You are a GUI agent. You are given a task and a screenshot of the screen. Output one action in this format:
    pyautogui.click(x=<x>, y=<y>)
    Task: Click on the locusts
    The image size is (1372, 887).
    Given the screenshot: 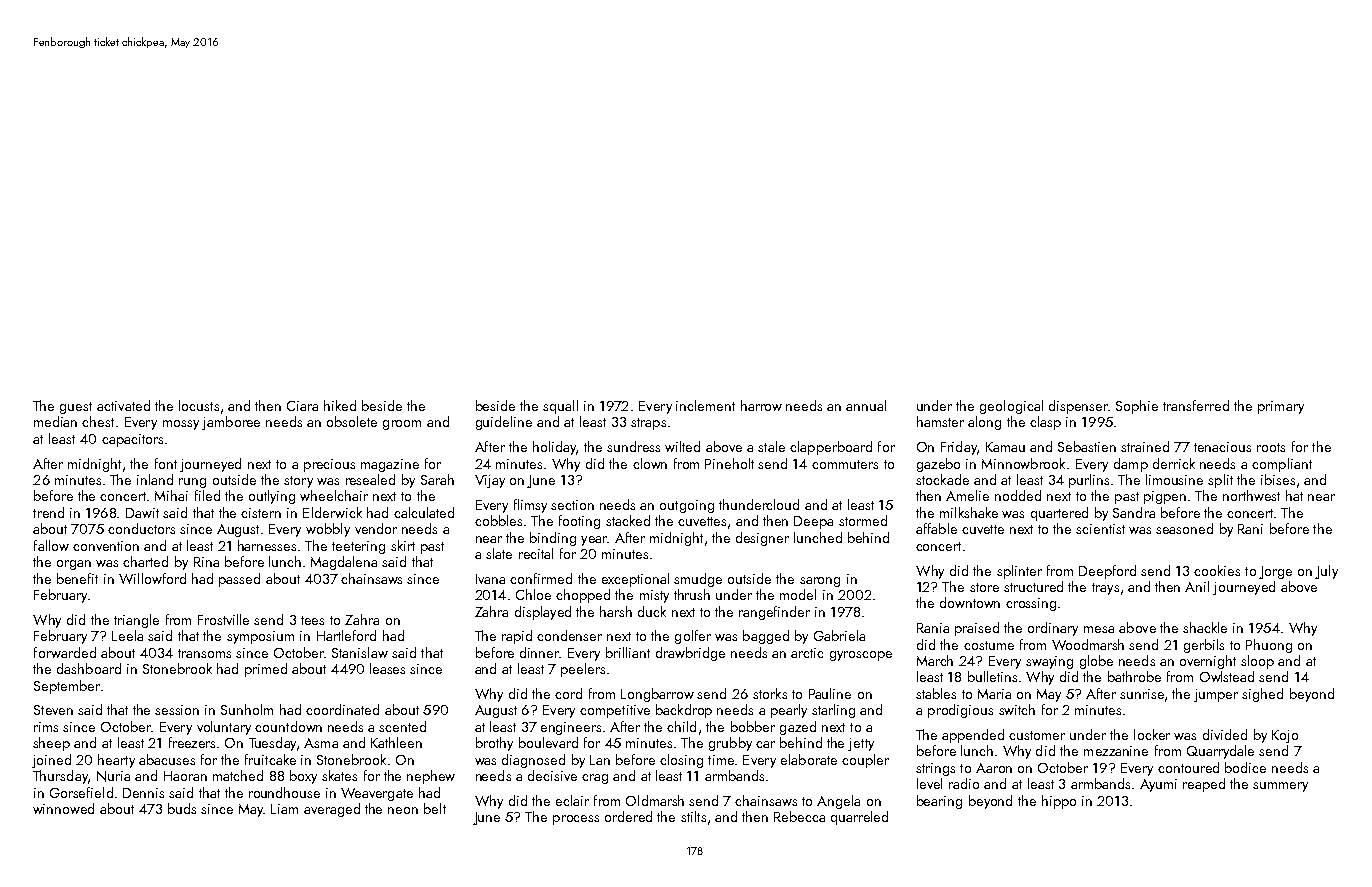 What is the action you would take?
    pyautogui.click(x=199, y=405)
